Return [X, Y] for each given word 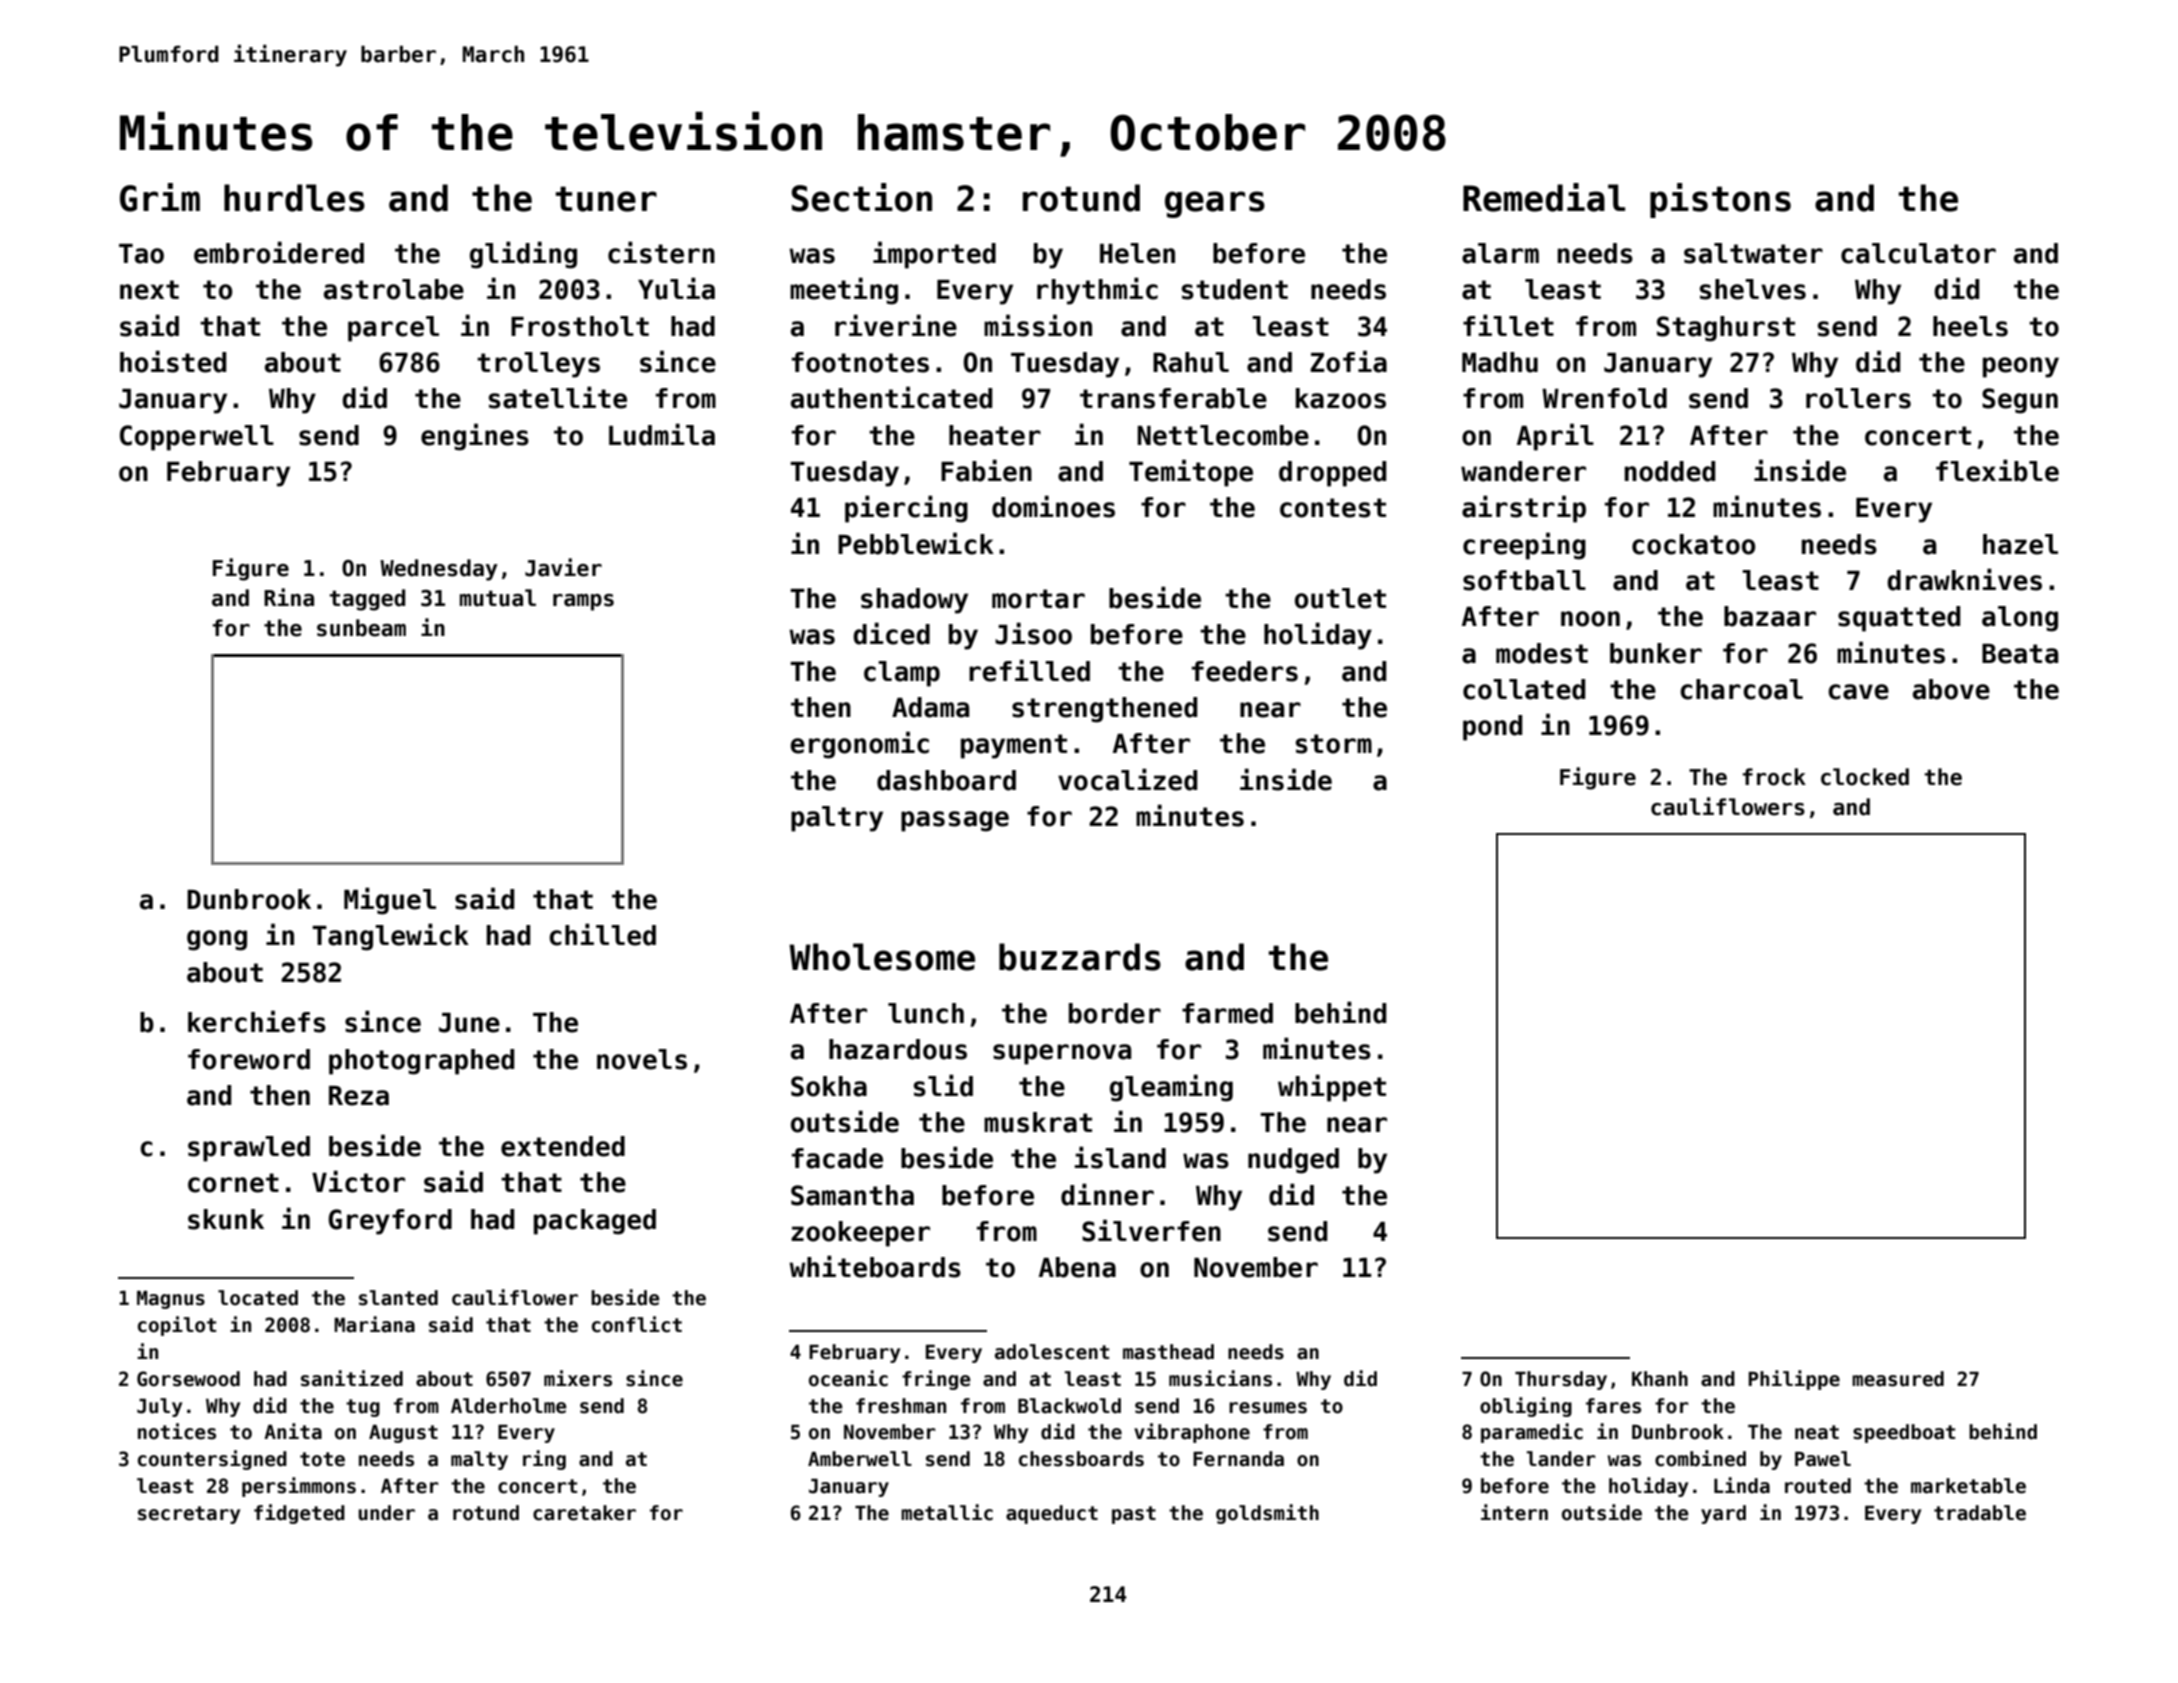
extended [563, 1146]
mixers [578, 1378]
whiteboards [875, 1266]
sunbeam [361, 628]
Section [862, 197]
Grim [160, 197]
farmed [1227, 1013]
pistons [1720, 200]
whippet [1332, 1088]
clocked [1865, 777]
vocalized [1127, 779]
